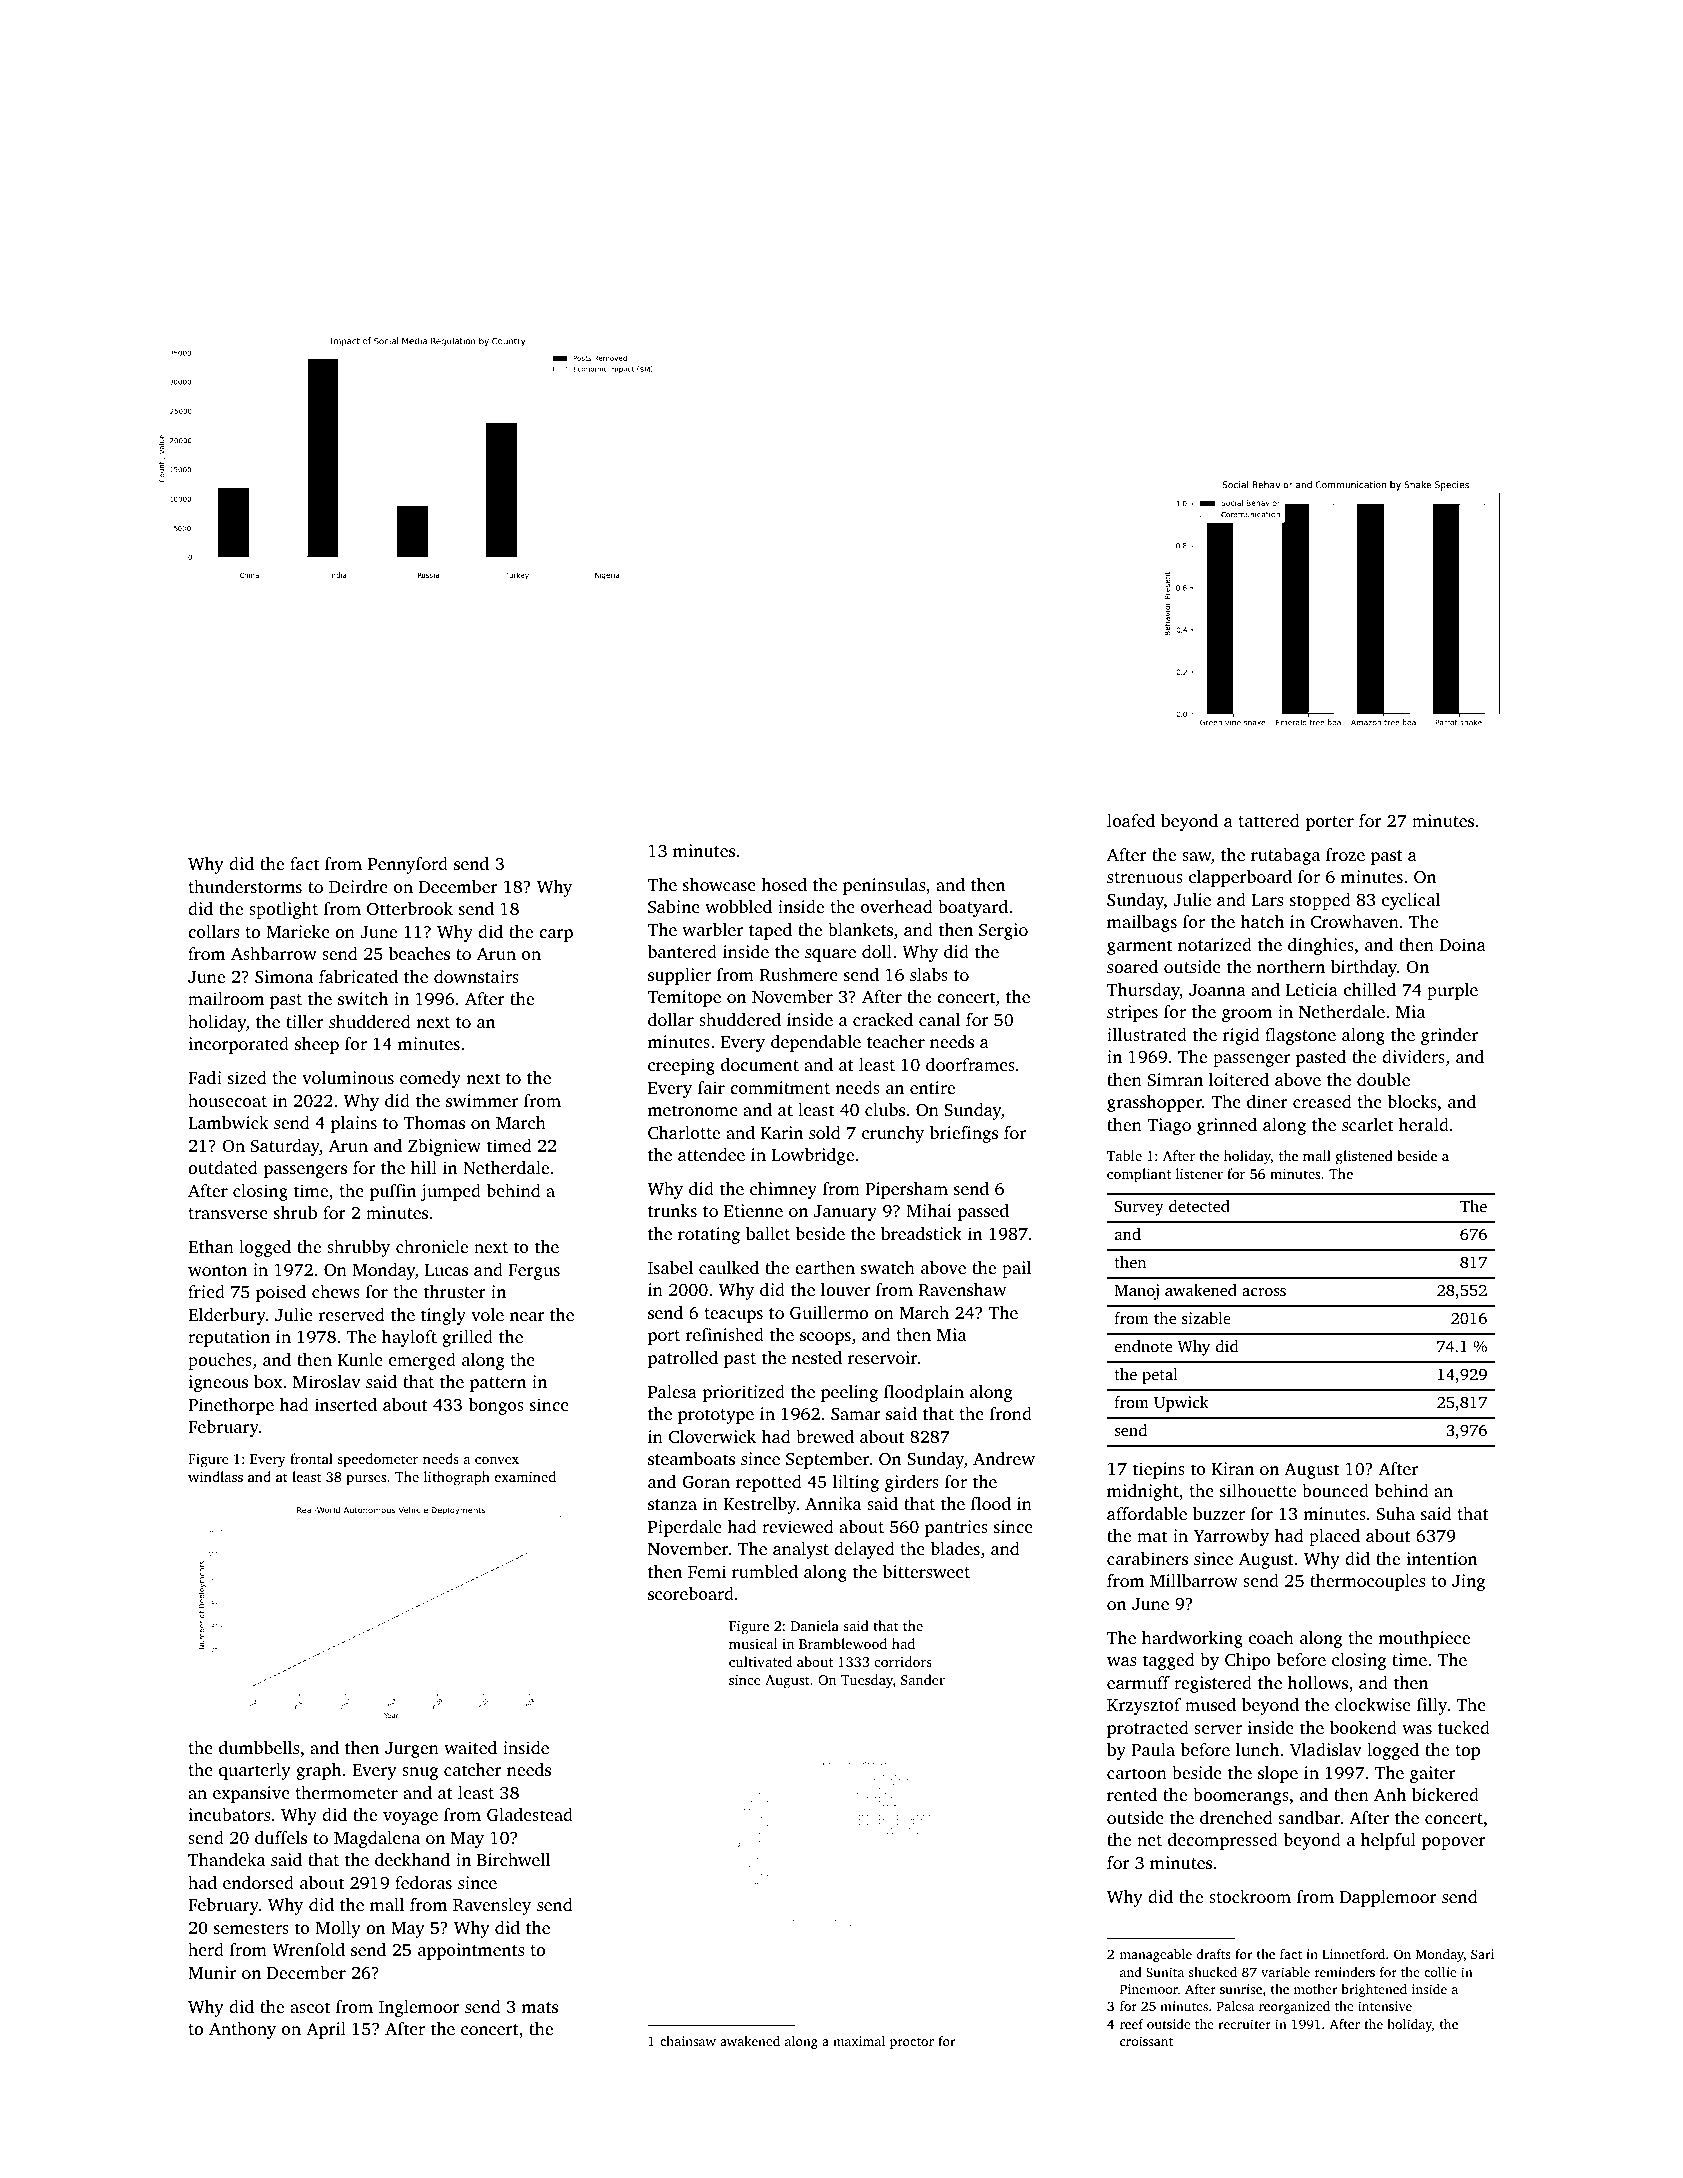 The width and height of the screenshot is (1683, 2178). Describe the element at coordinates (884, 886) in the screenshot. I see `peninsulas` at that location.
